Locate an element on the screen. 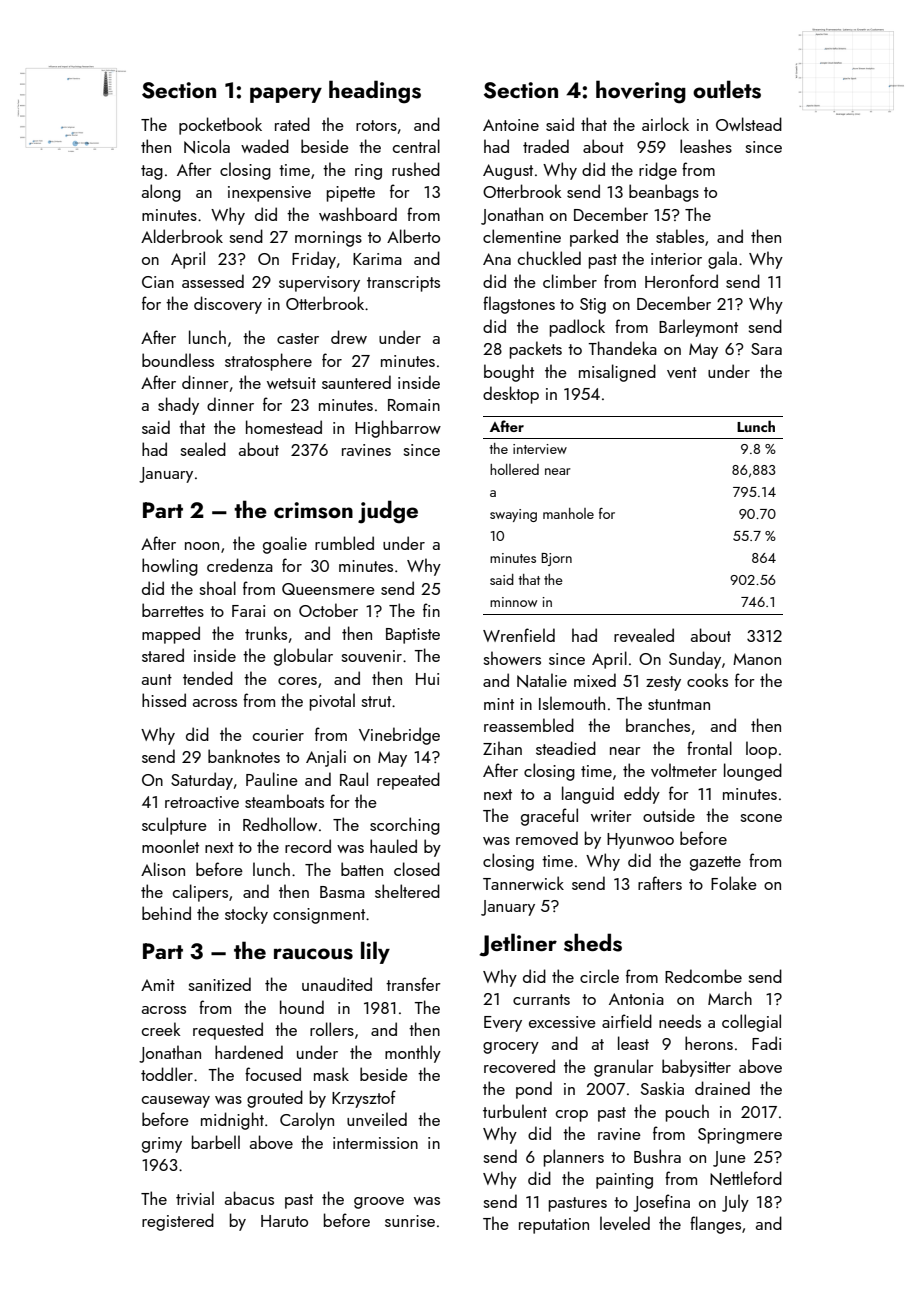  currants is located at coordinates (541, 999).
